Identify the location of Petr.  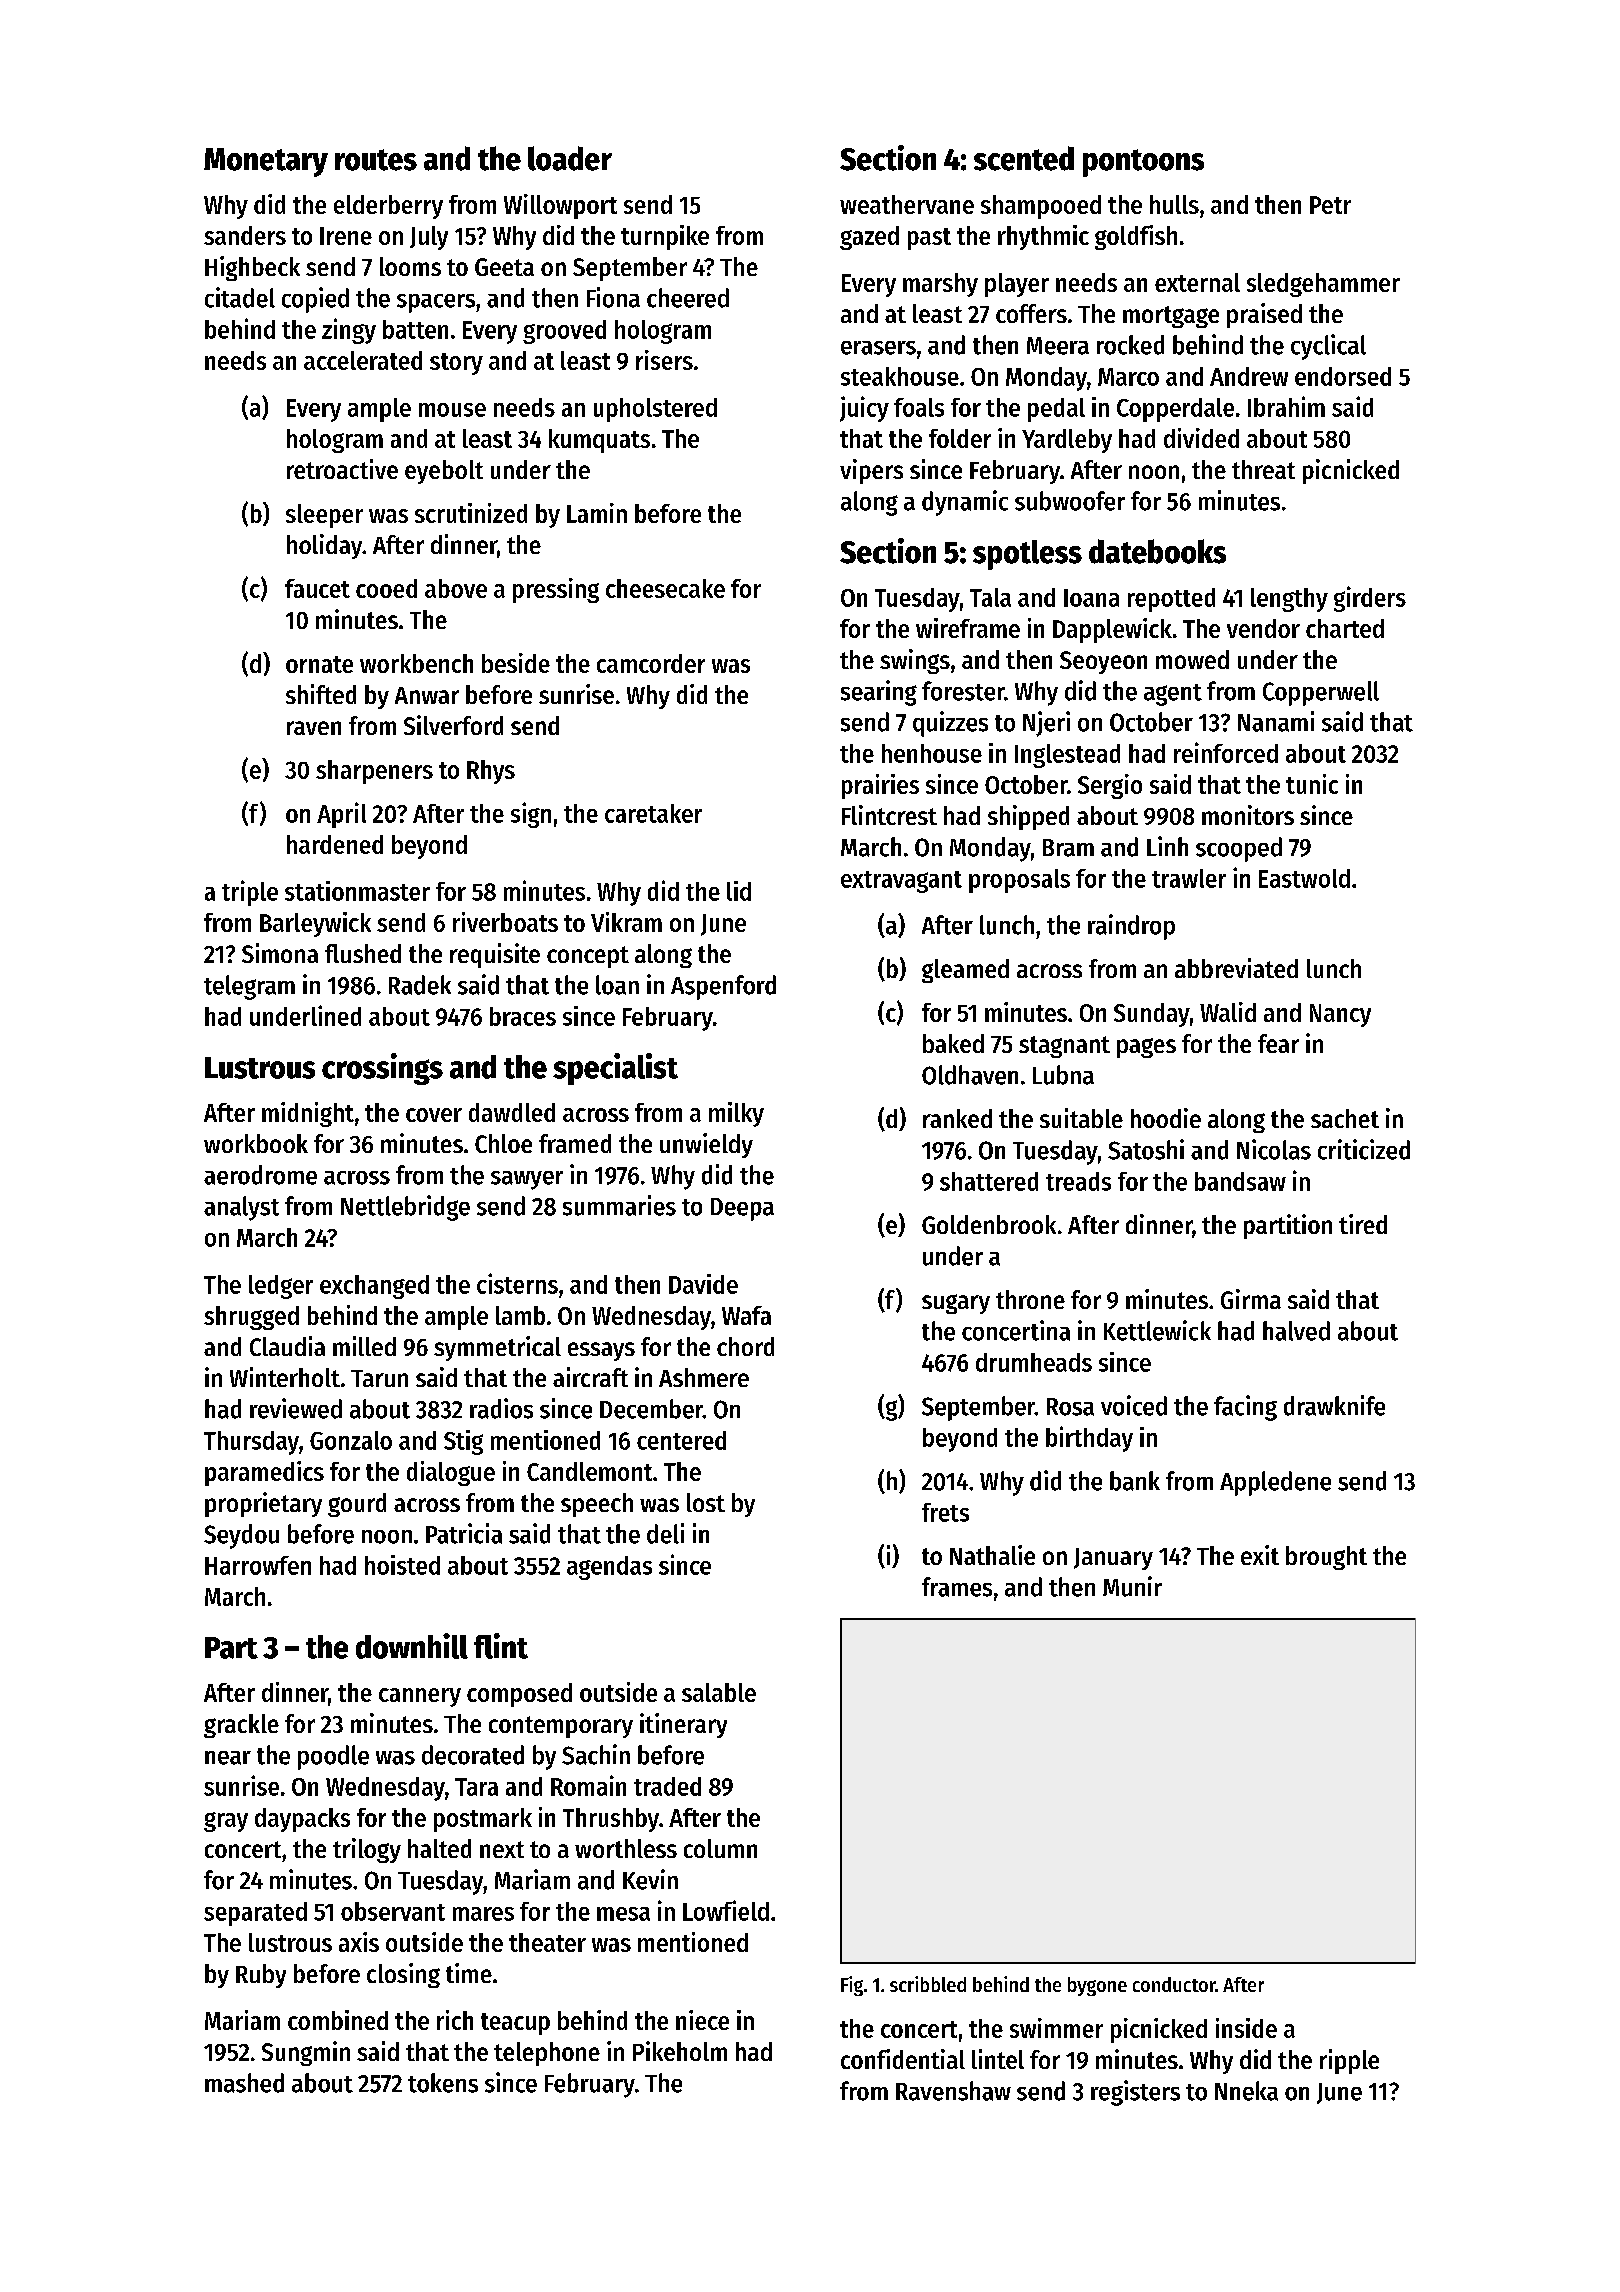
(1330, 205).
